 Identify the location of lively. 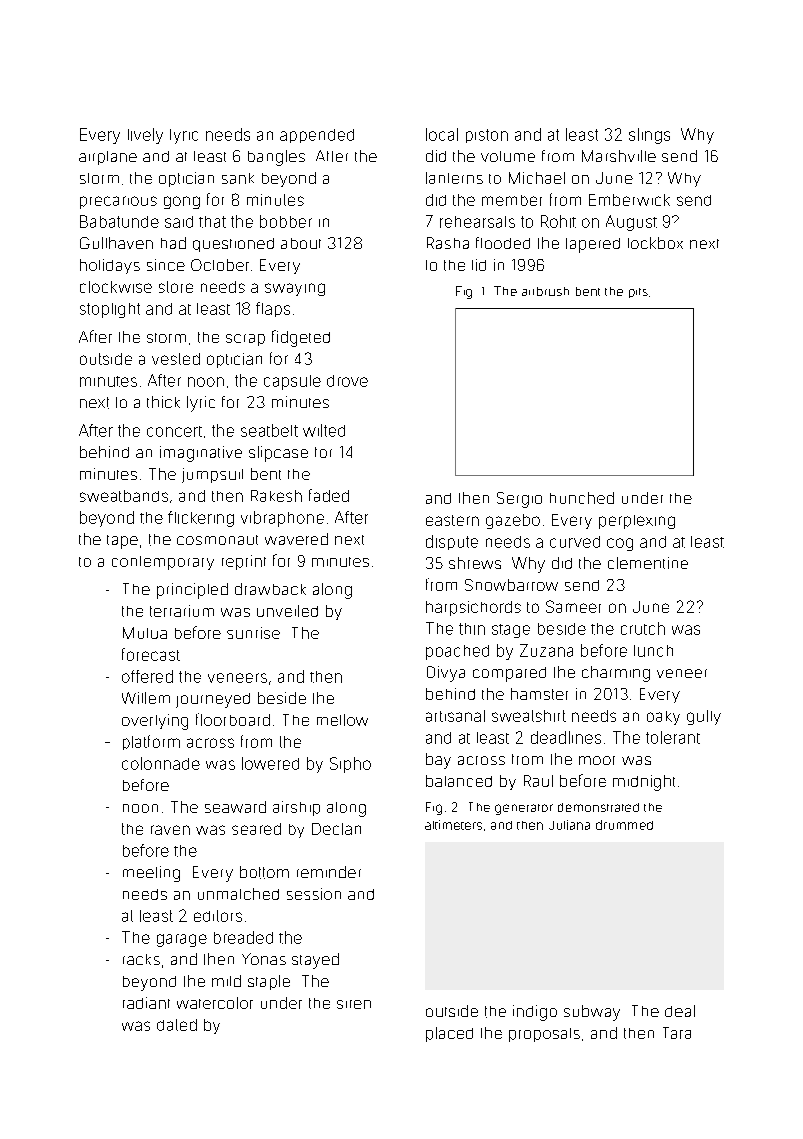
(145, 136).
